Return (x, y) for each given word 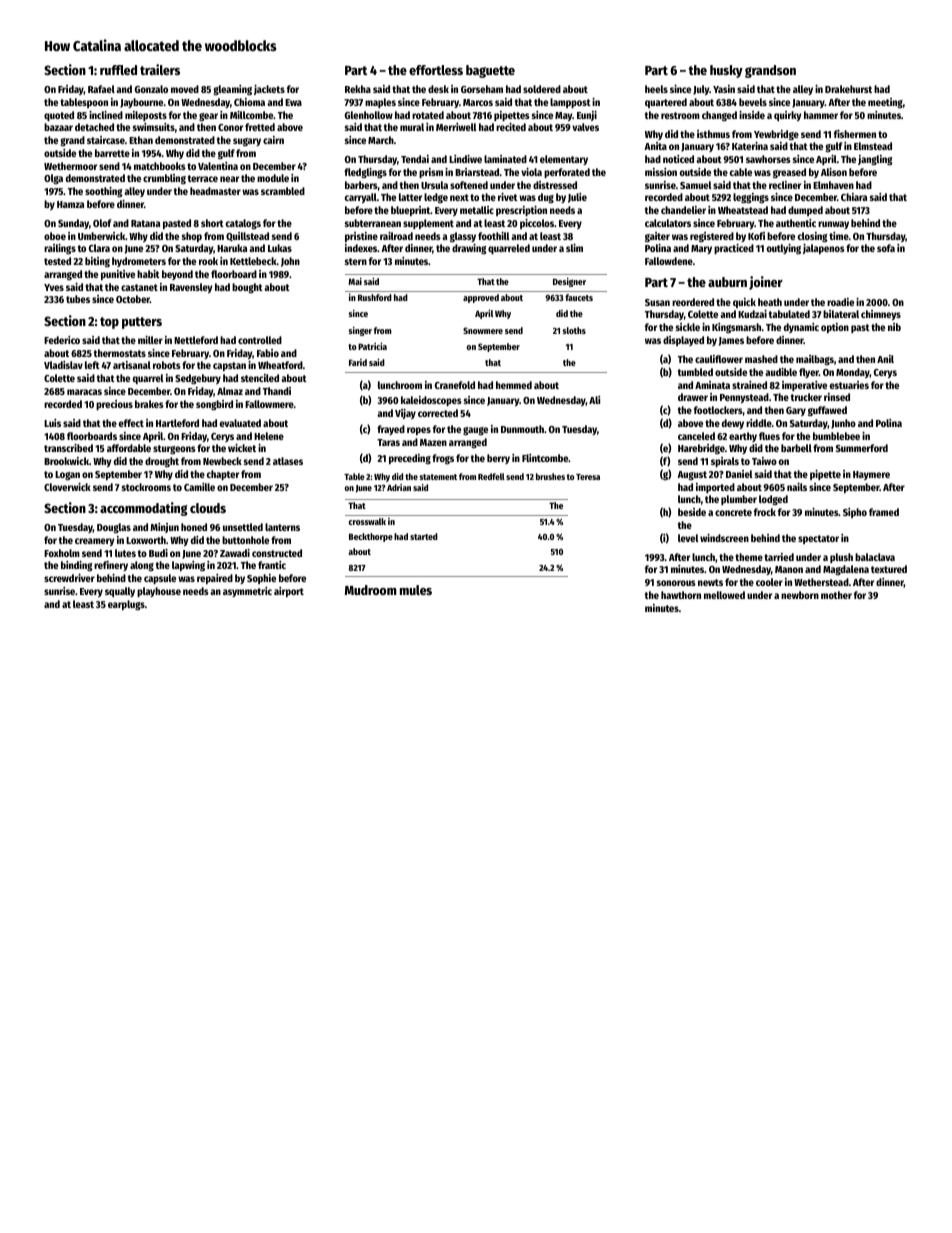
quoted (59, 116)
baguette (490, 71)
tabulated (789, 314)
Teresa (588, 477)
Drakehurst (848, 89)
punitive (118, 275)
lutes (125, 553)
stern (356, 261)
